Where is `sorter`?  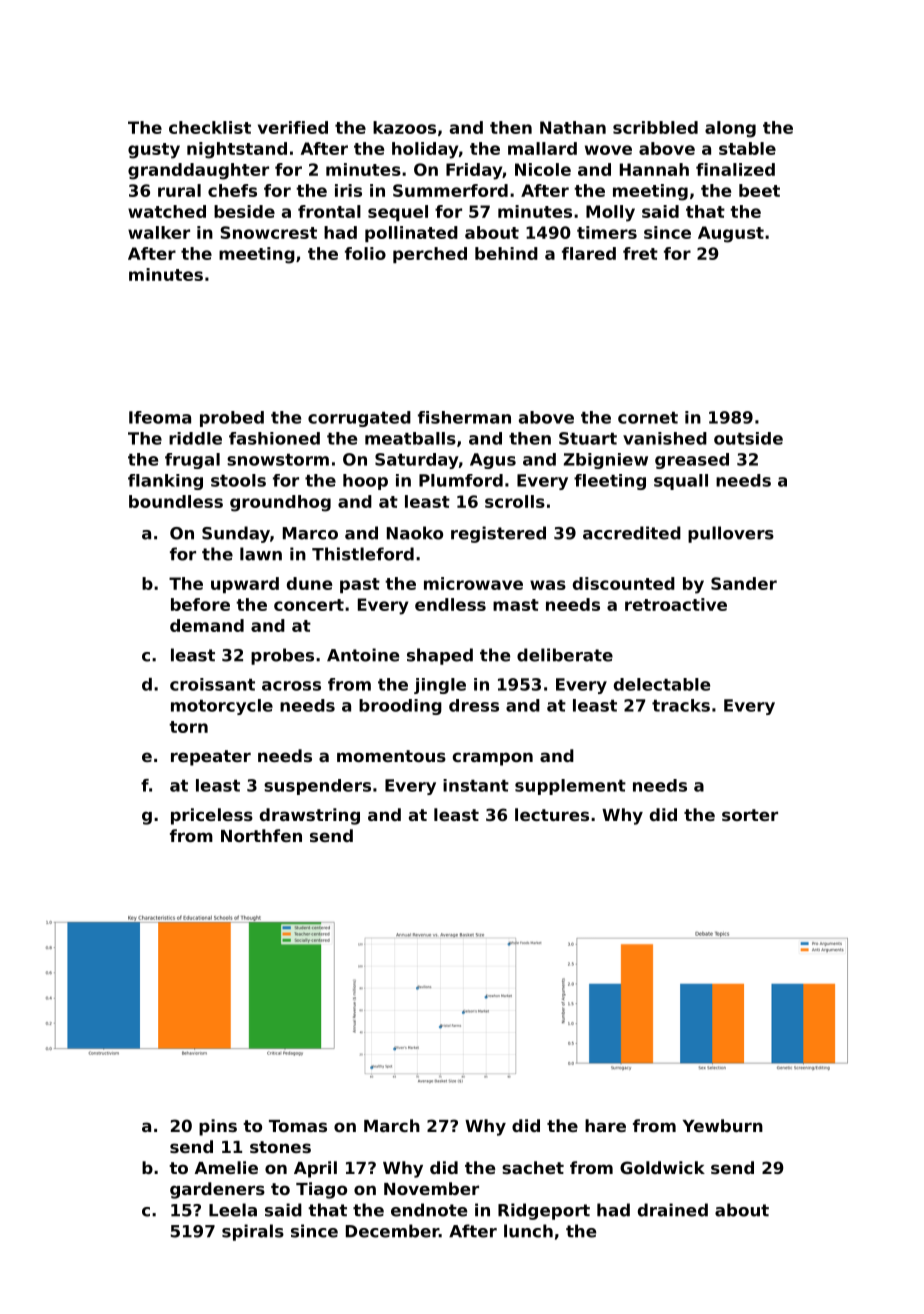 sorter is located at coordinates (750, 815).
